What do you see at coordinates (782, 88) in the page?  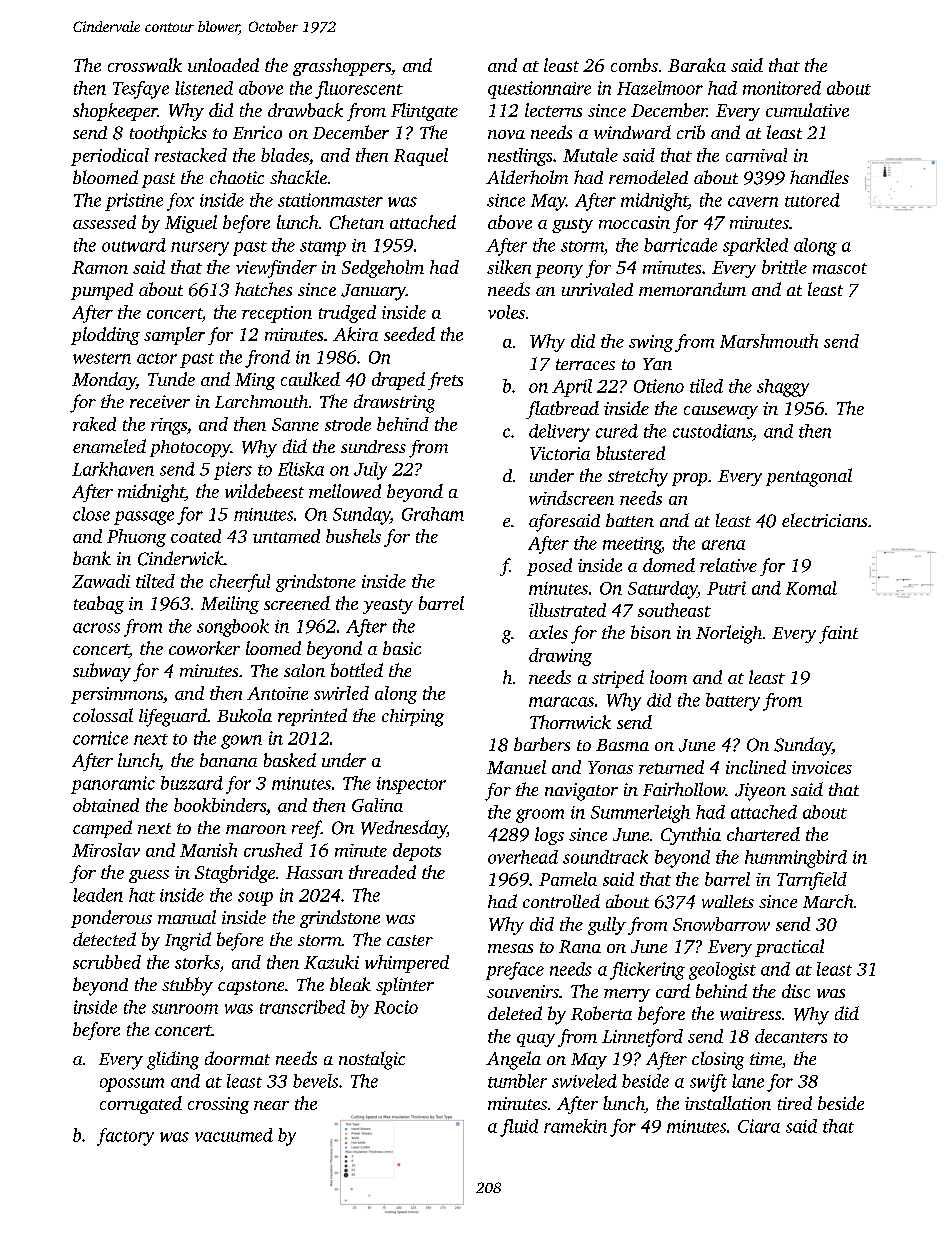 I see `monitored` at bounding box center [782, 88].
